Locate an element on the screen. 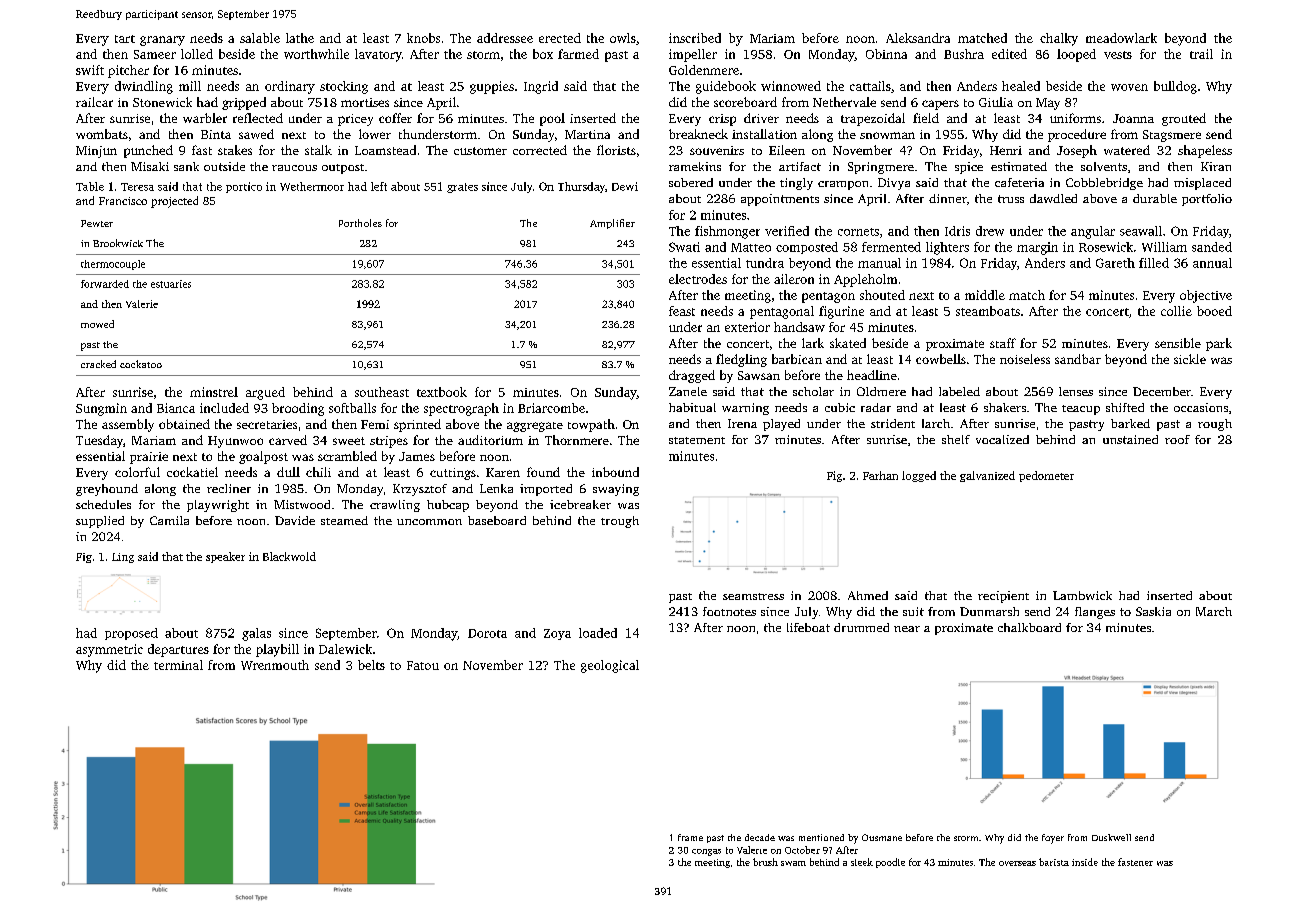 The width and height of the screenshot is (1308, 924). southeast is located at coordinates (382, 392).
